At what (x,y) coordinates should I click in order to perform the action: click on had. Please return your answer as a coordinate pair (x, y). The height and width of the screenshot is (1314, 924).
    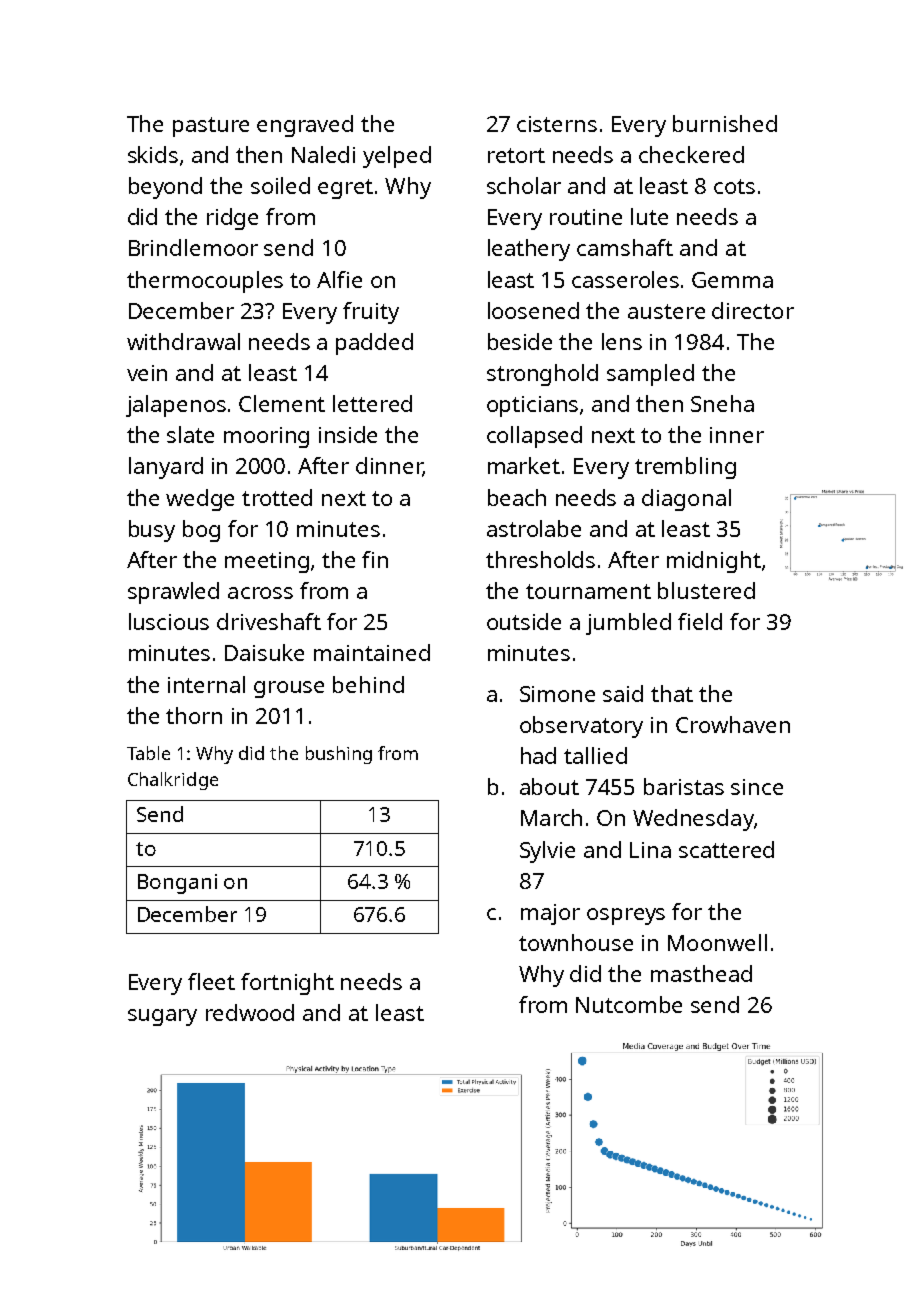
    Looking at the image, I should click on (538, 755).
